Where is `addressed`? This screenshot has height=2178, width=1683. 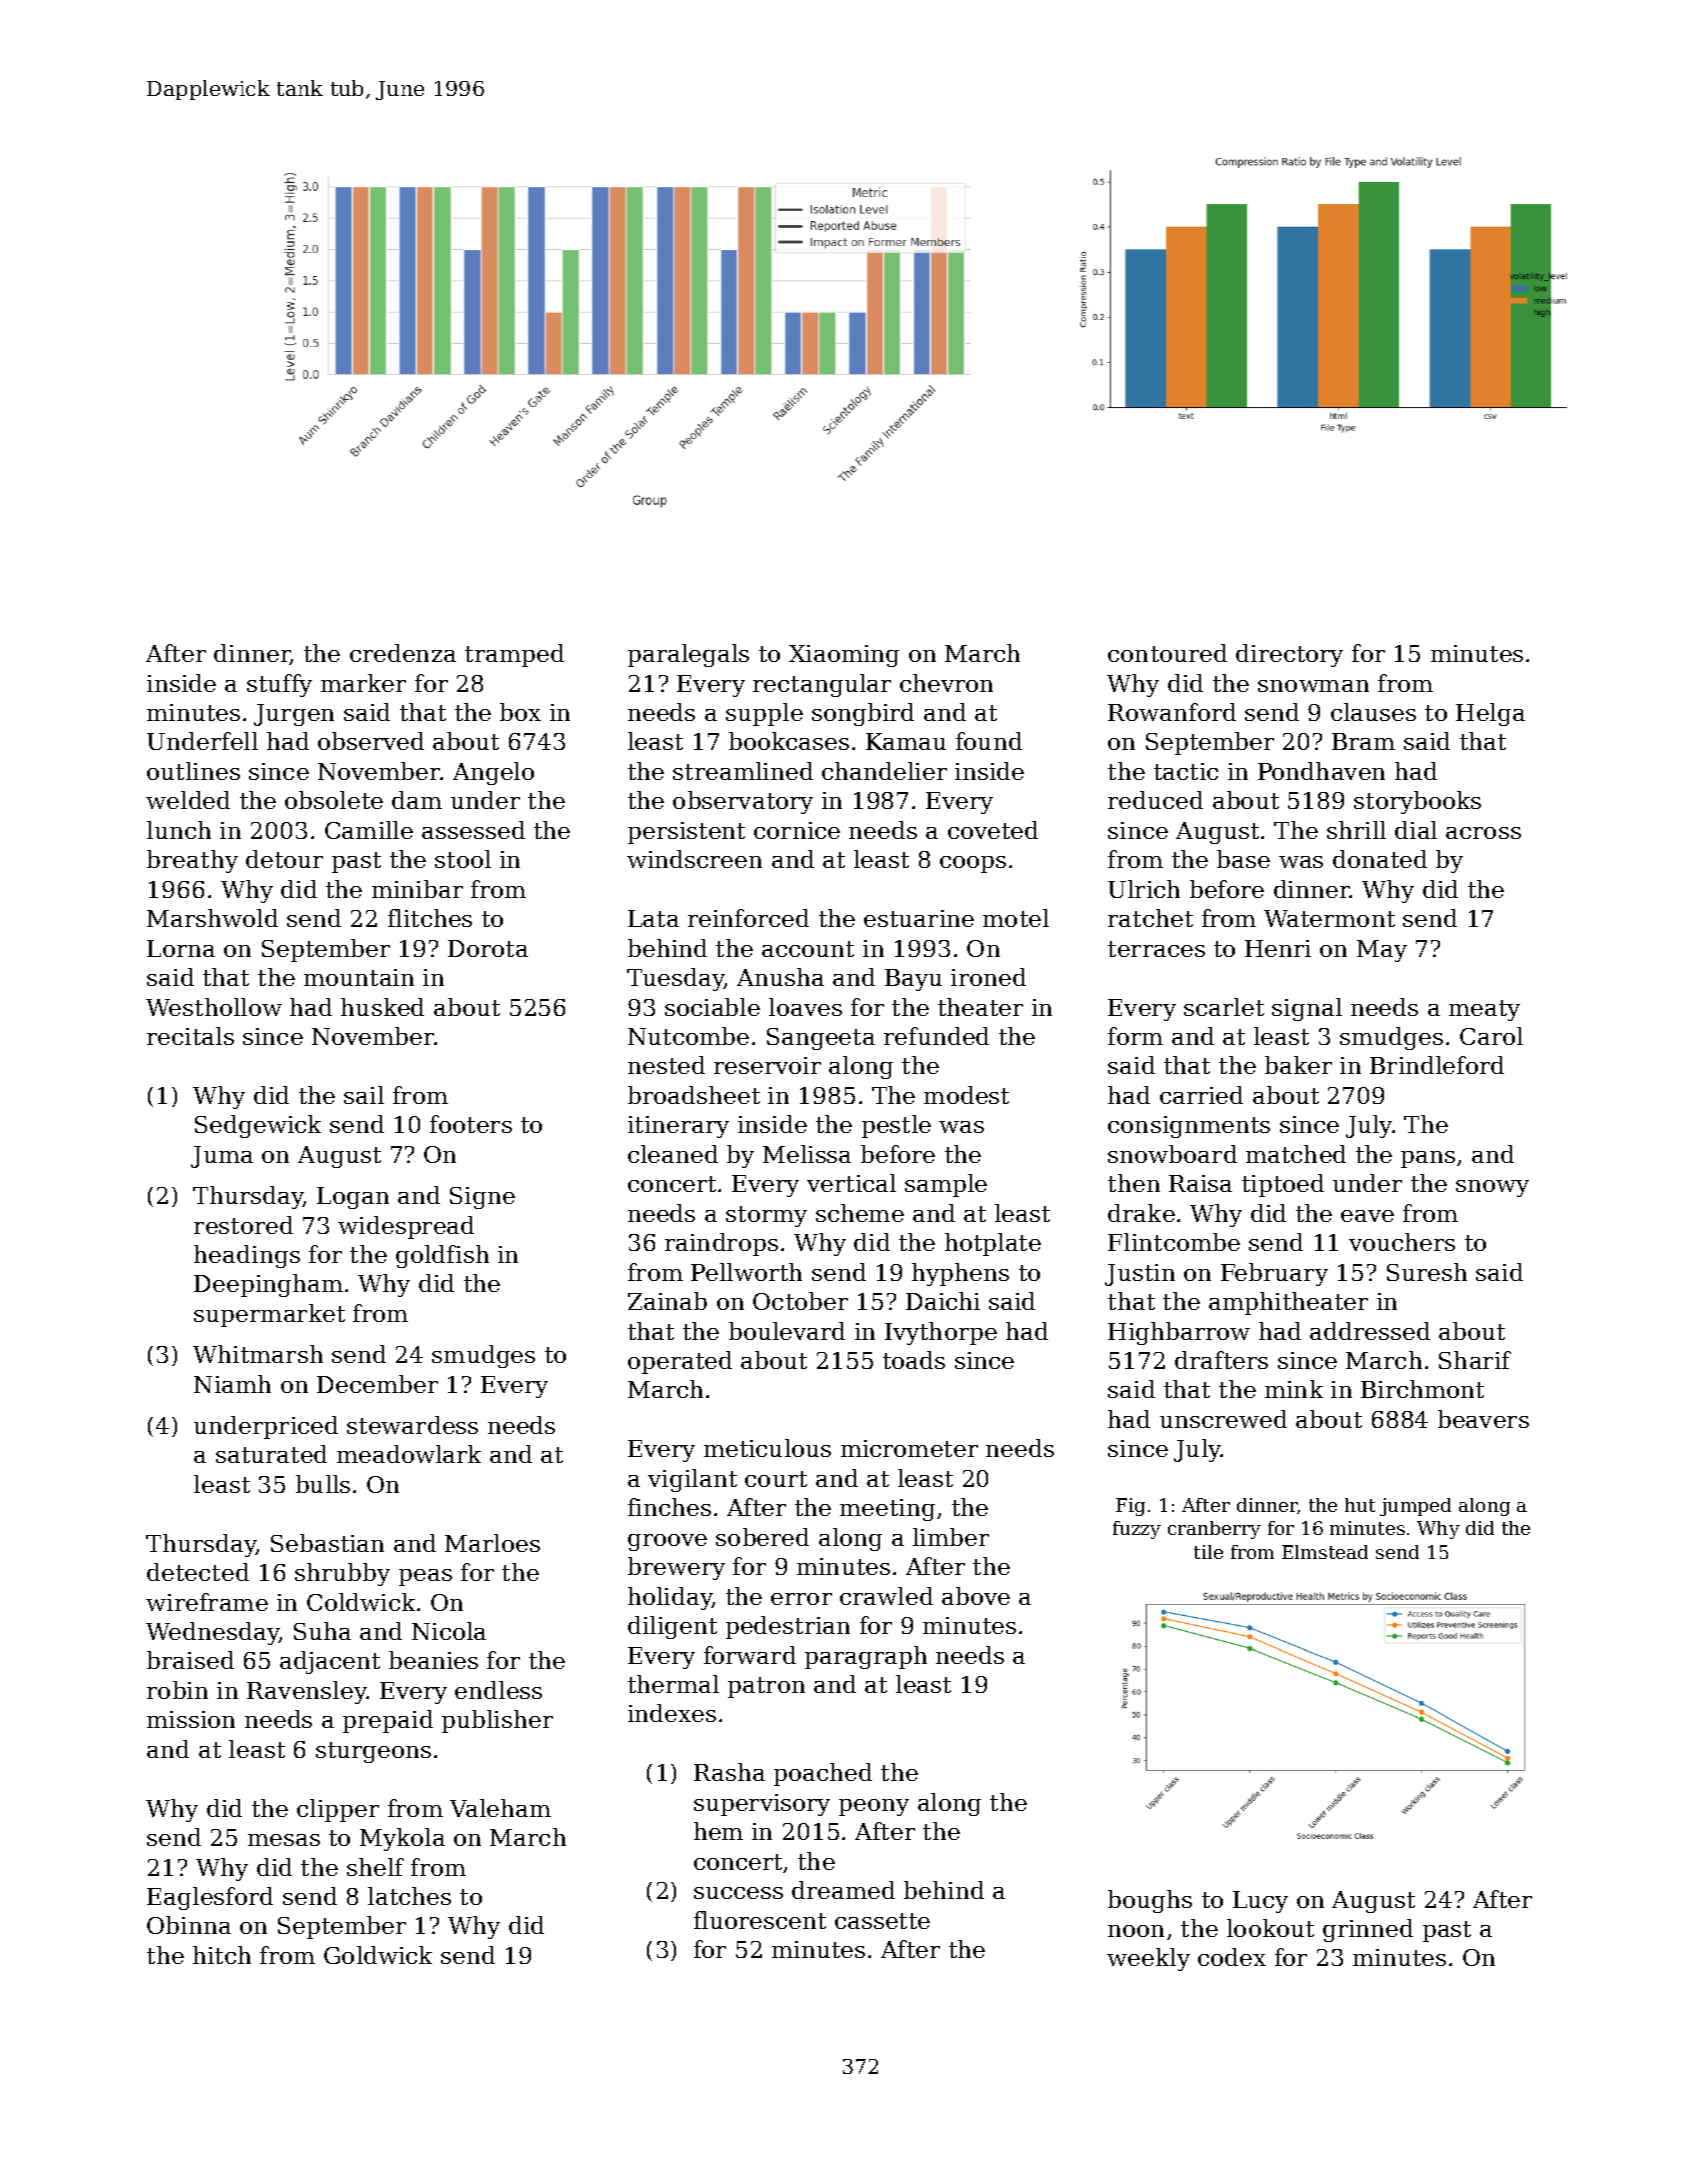
addressed is located at coordinates (1370, 1331).
